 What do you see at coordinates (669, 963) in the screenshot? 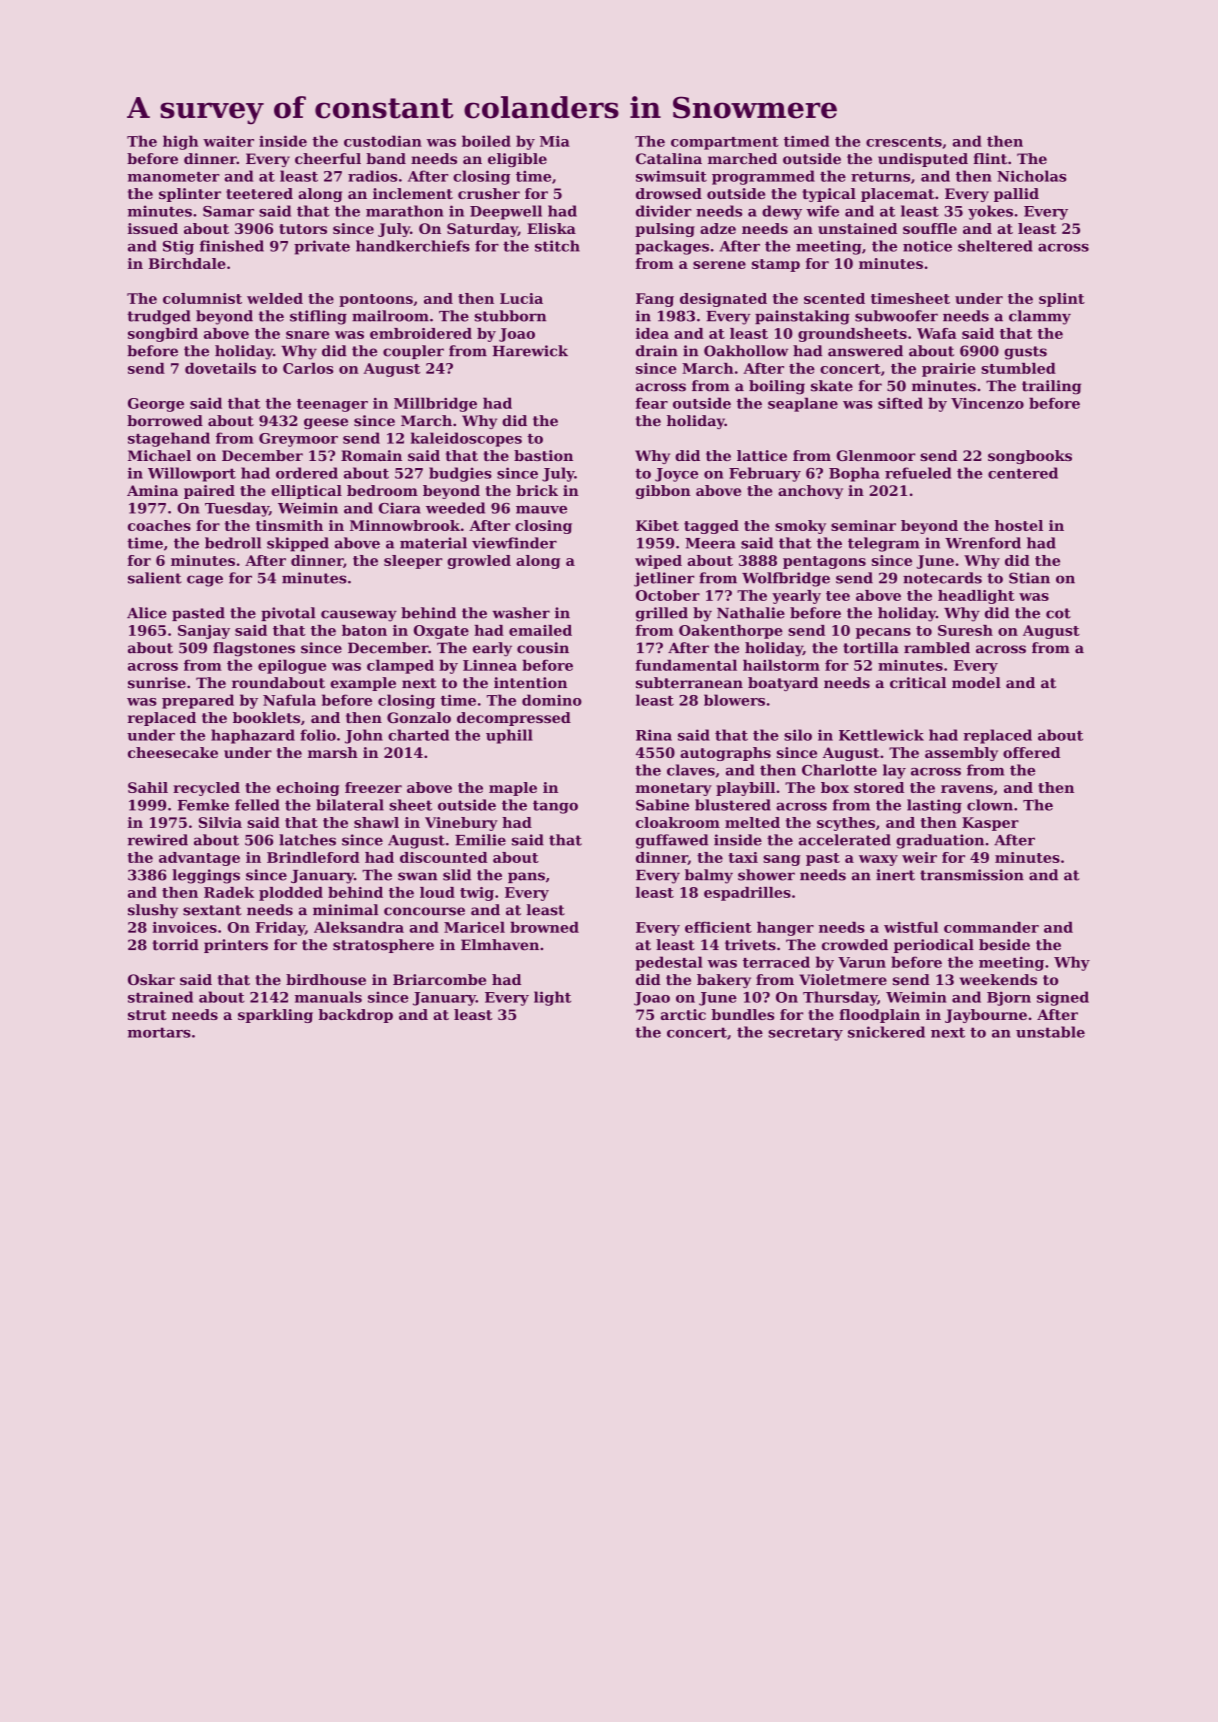
I see `pedestal` at bounding box center [669, 963].
